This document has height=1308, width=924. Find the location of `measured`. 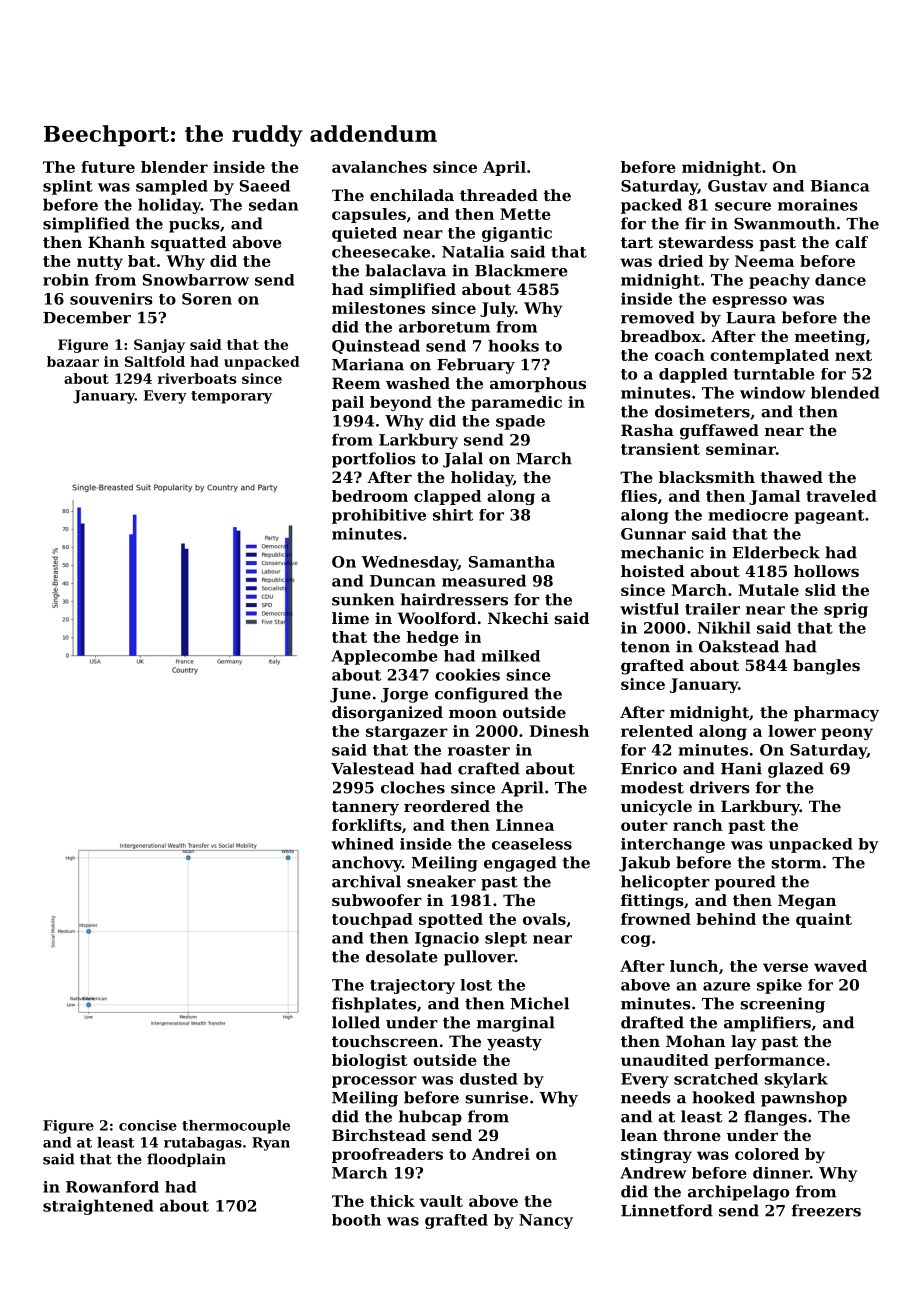

measured is located at coordinates (484, 580).
